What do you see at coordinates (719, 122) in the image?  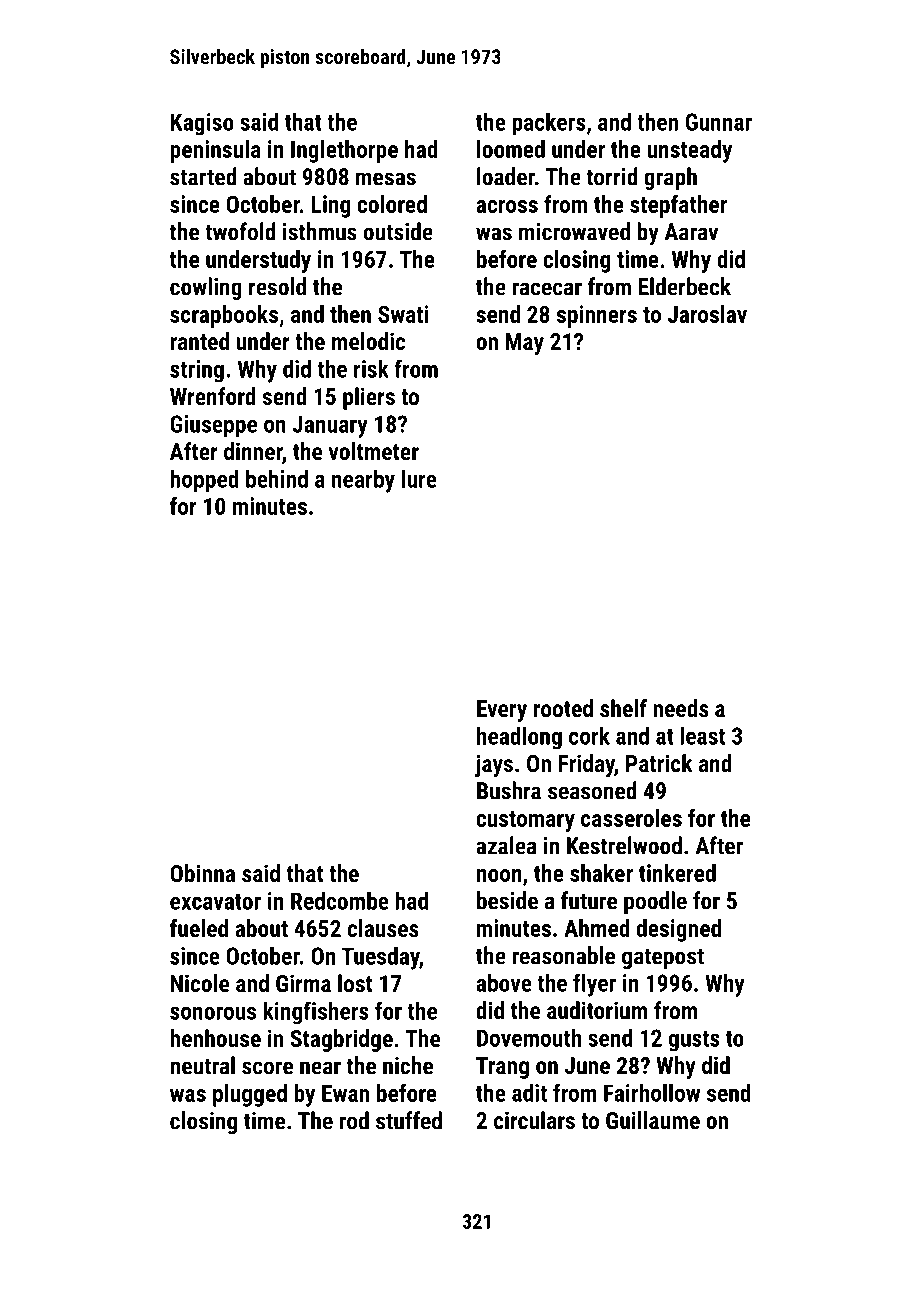 I see `Gunnar` at bounding box center [719, 122].
